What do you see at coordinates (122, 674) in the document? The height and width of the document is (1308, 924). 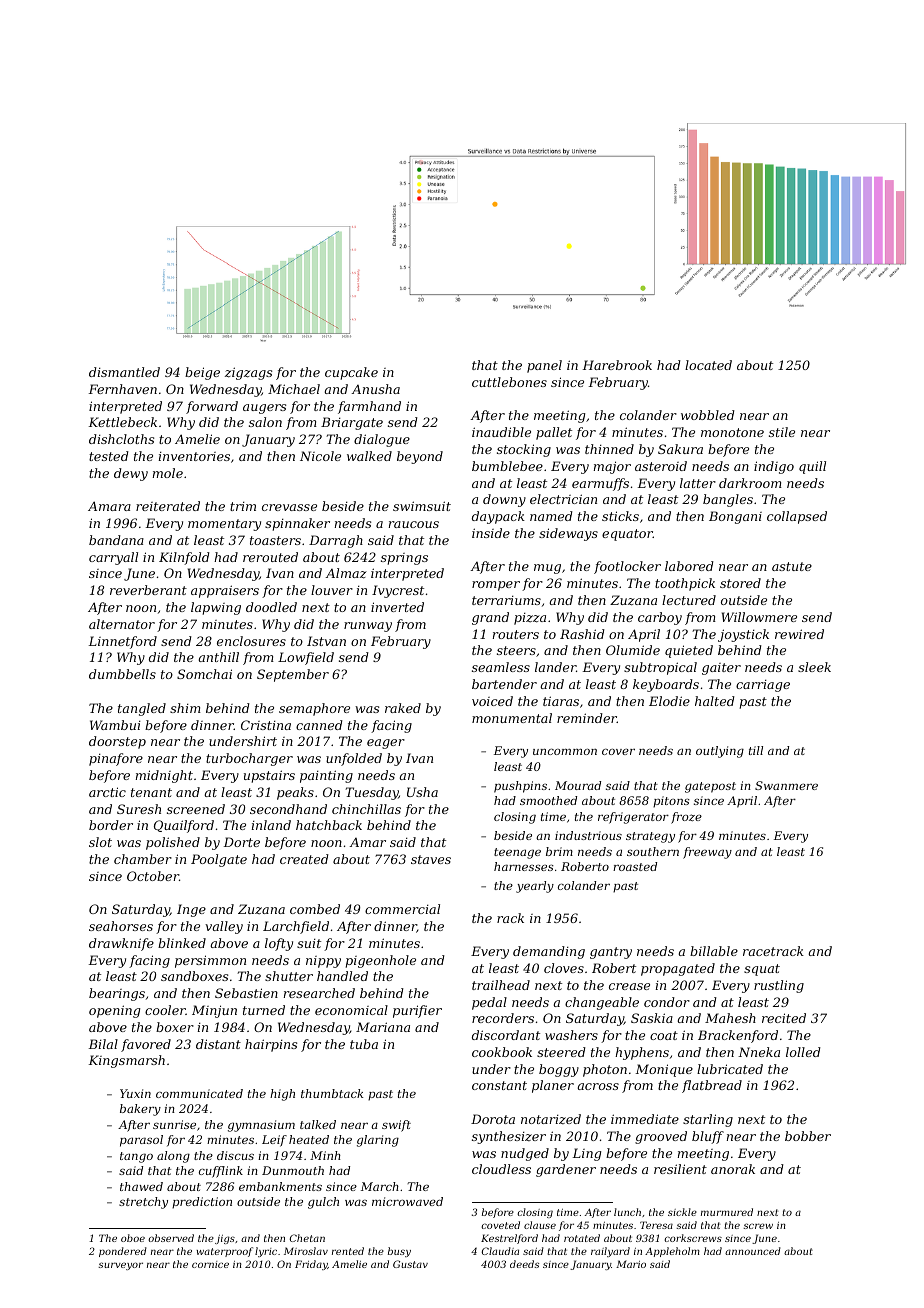 I see `dumbbells` at bounding box center [122, 674].
